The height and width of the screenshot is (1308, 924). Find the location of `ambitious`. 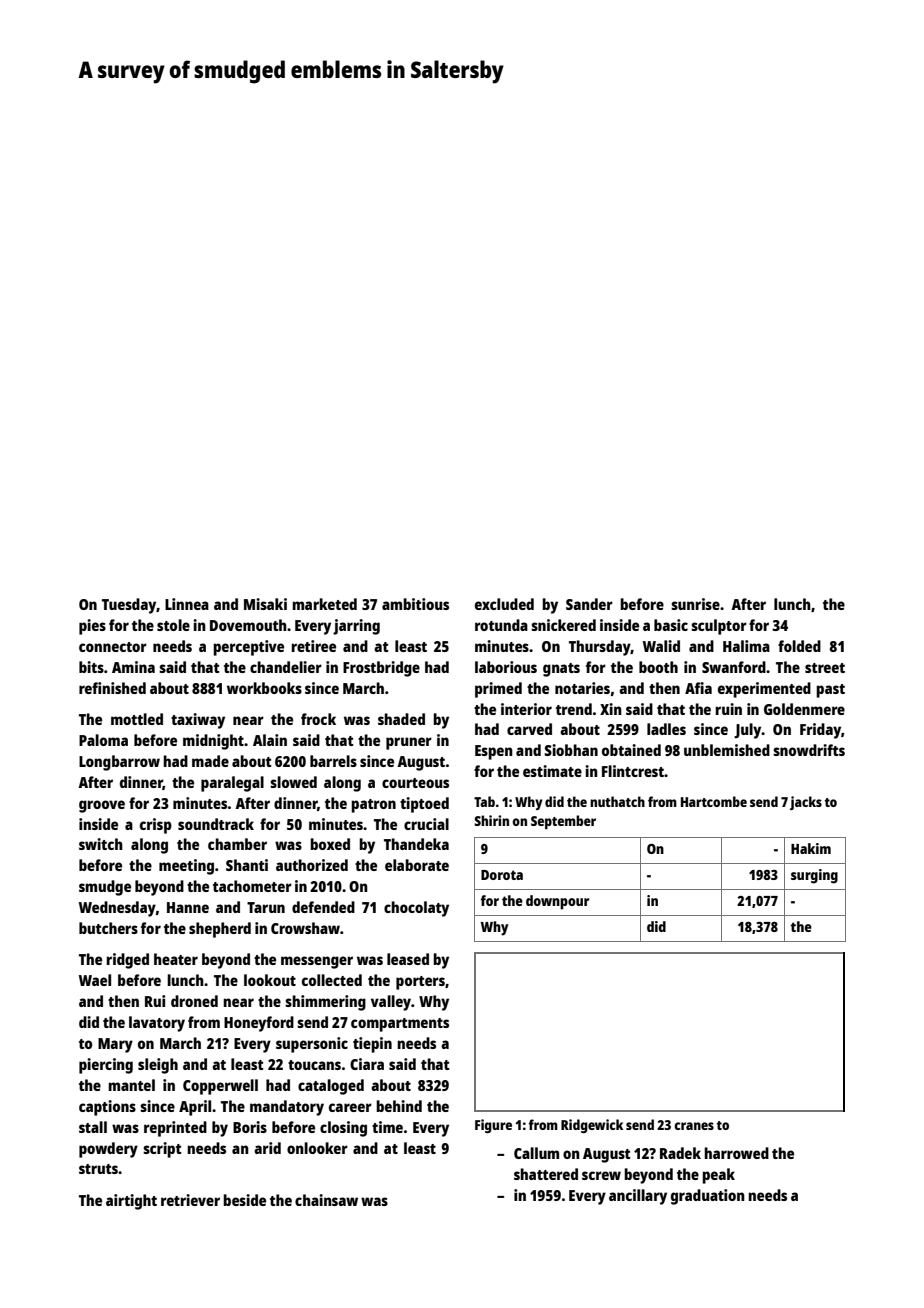

ambitious is located at coordinates (415, 604).
